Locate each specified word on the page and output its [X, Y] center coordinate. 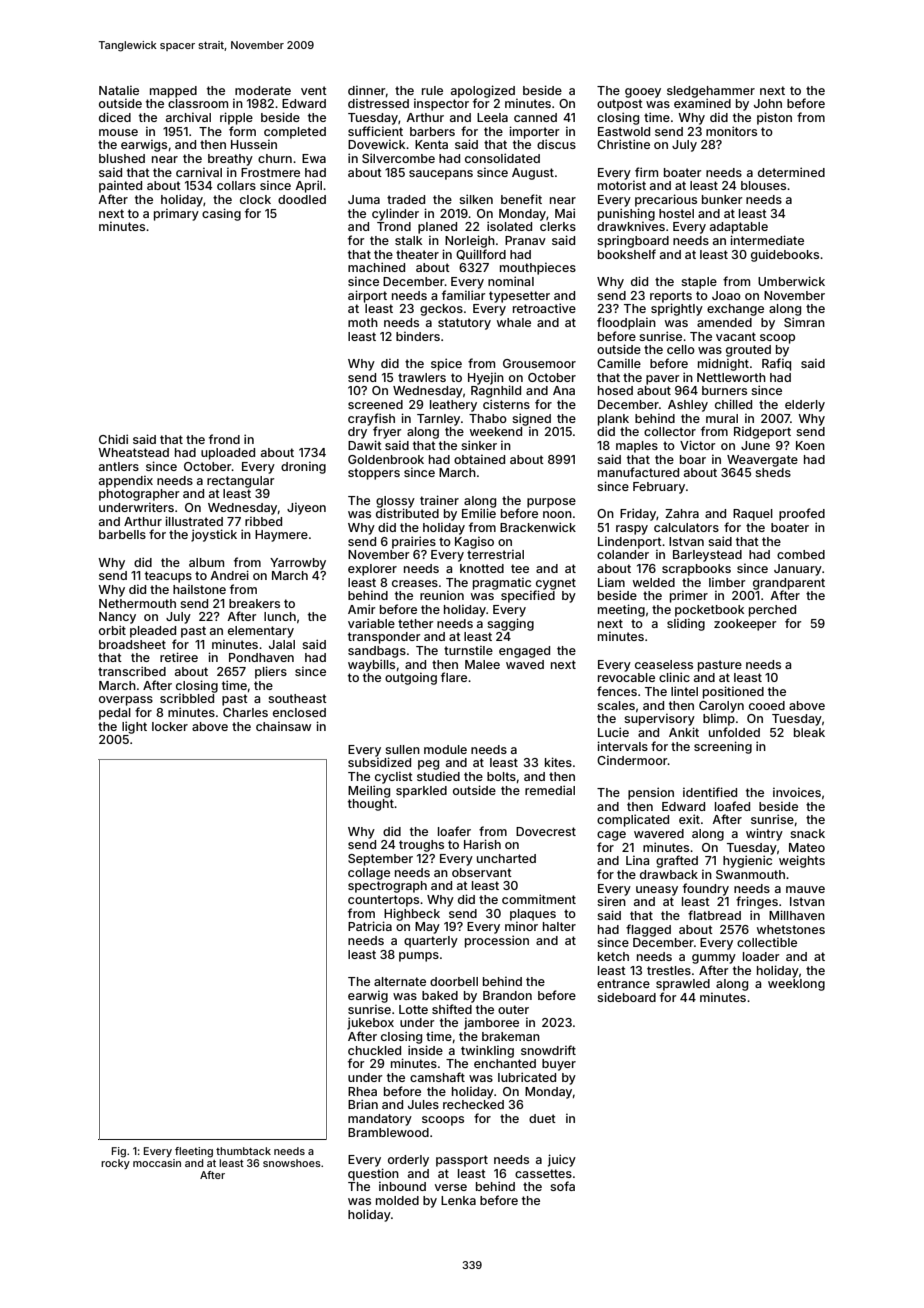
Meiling [369, 791]
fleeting [194, 1152]
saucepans [441, 175]
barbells [122, 534]
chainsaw [283, 726]
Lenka [458, 1200]
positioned [733, 692]
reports [671, 297]
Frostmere [270, 172]
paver [662, 380]
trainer [439, 500]
